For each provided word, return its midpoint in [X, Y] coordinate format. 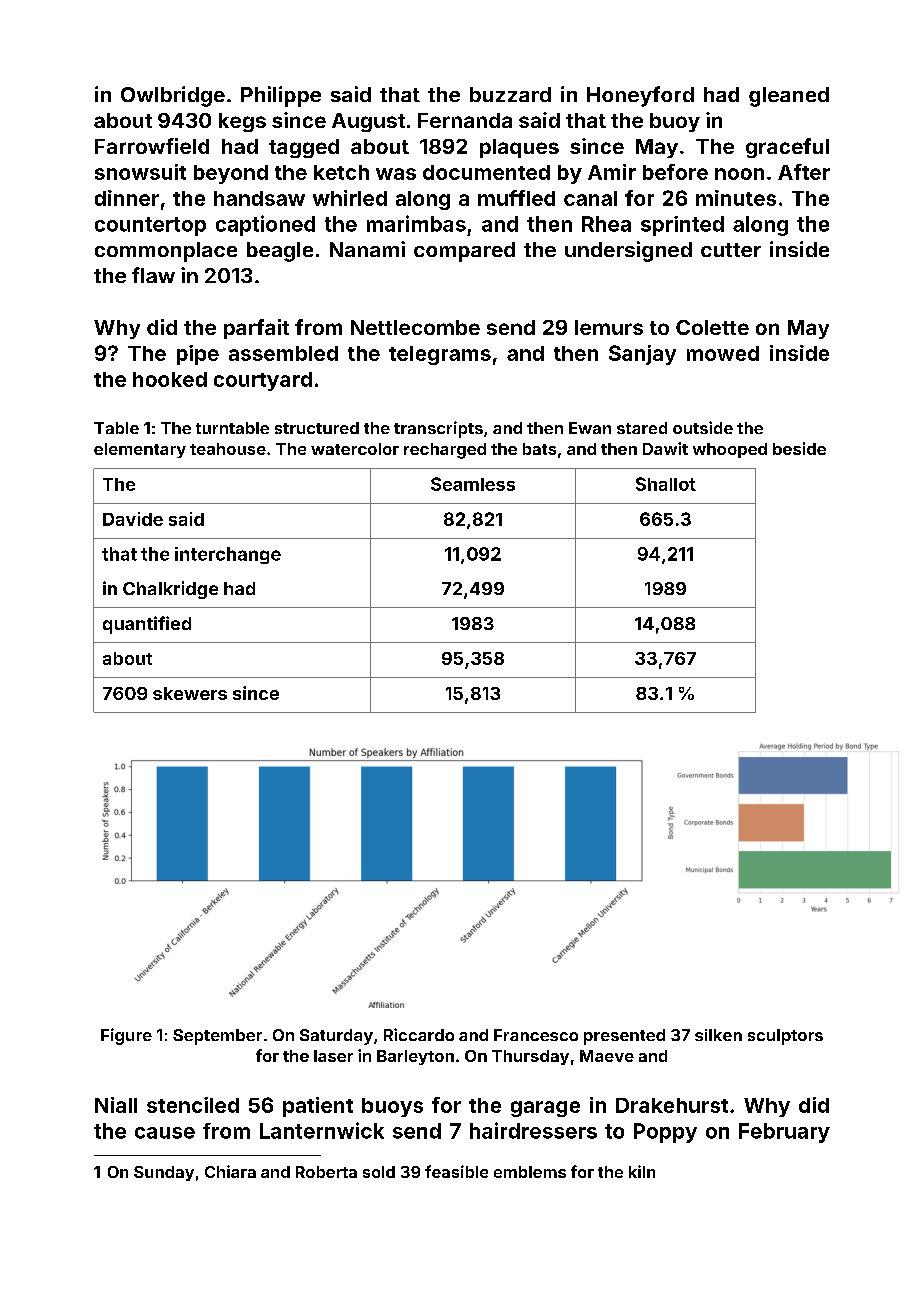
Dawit [665, 448]
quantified [147, 625]
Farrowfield [152, 146]
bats [539, 449]
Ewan [590, 428]
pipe [198, 355]
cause [165, 1133]
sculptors [785, 1037]
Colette [712, 327]
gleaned [789, 97]
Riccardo [419, 1034]
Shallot [666, 484]
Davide [133, 519]
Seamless [473, 484]
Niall [116, 1105]
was [396, 174]
